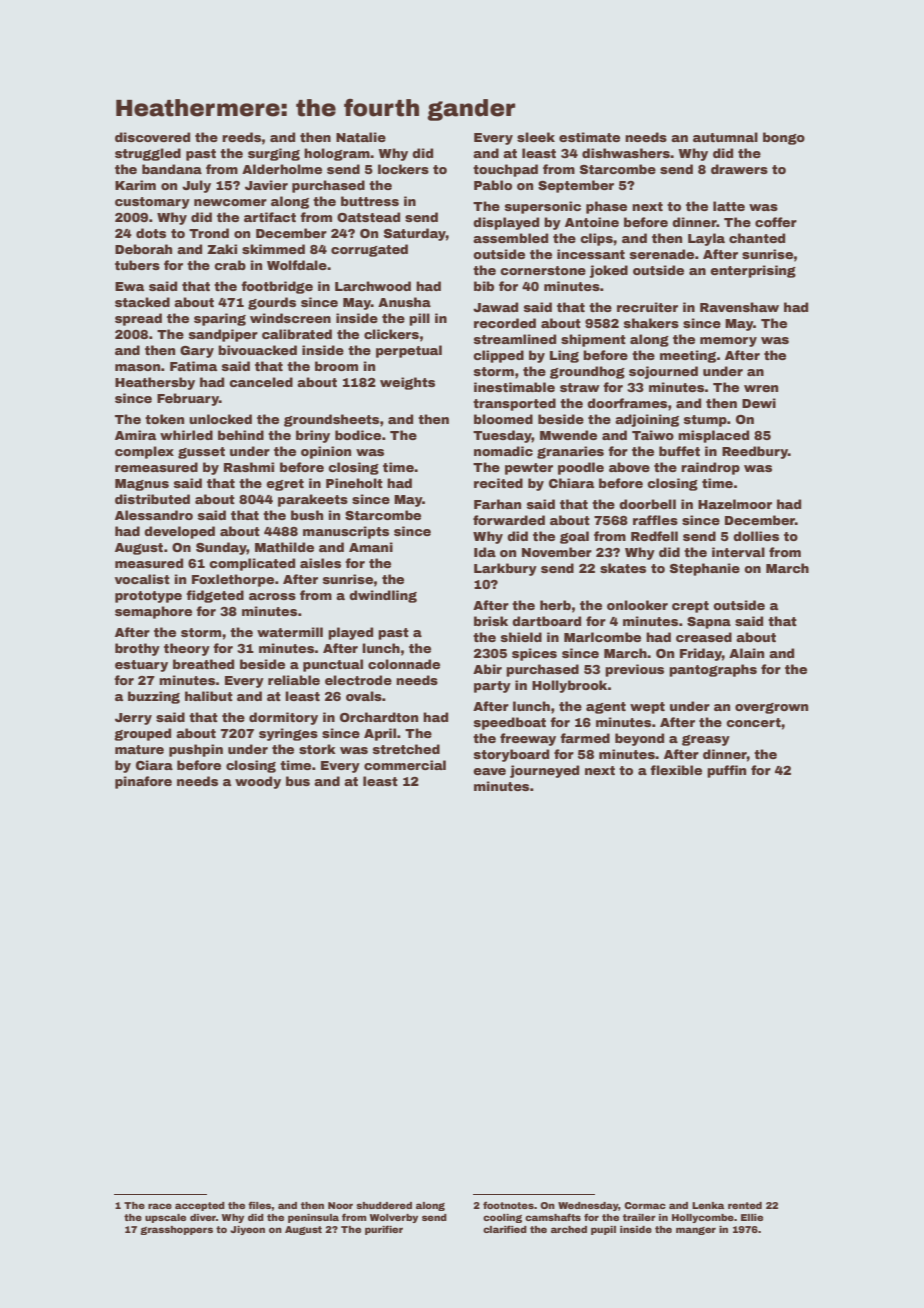 Image resolution: width=924 pixels, height=1308 pixels. I want to click on footnotes, so click(508, 1205).
